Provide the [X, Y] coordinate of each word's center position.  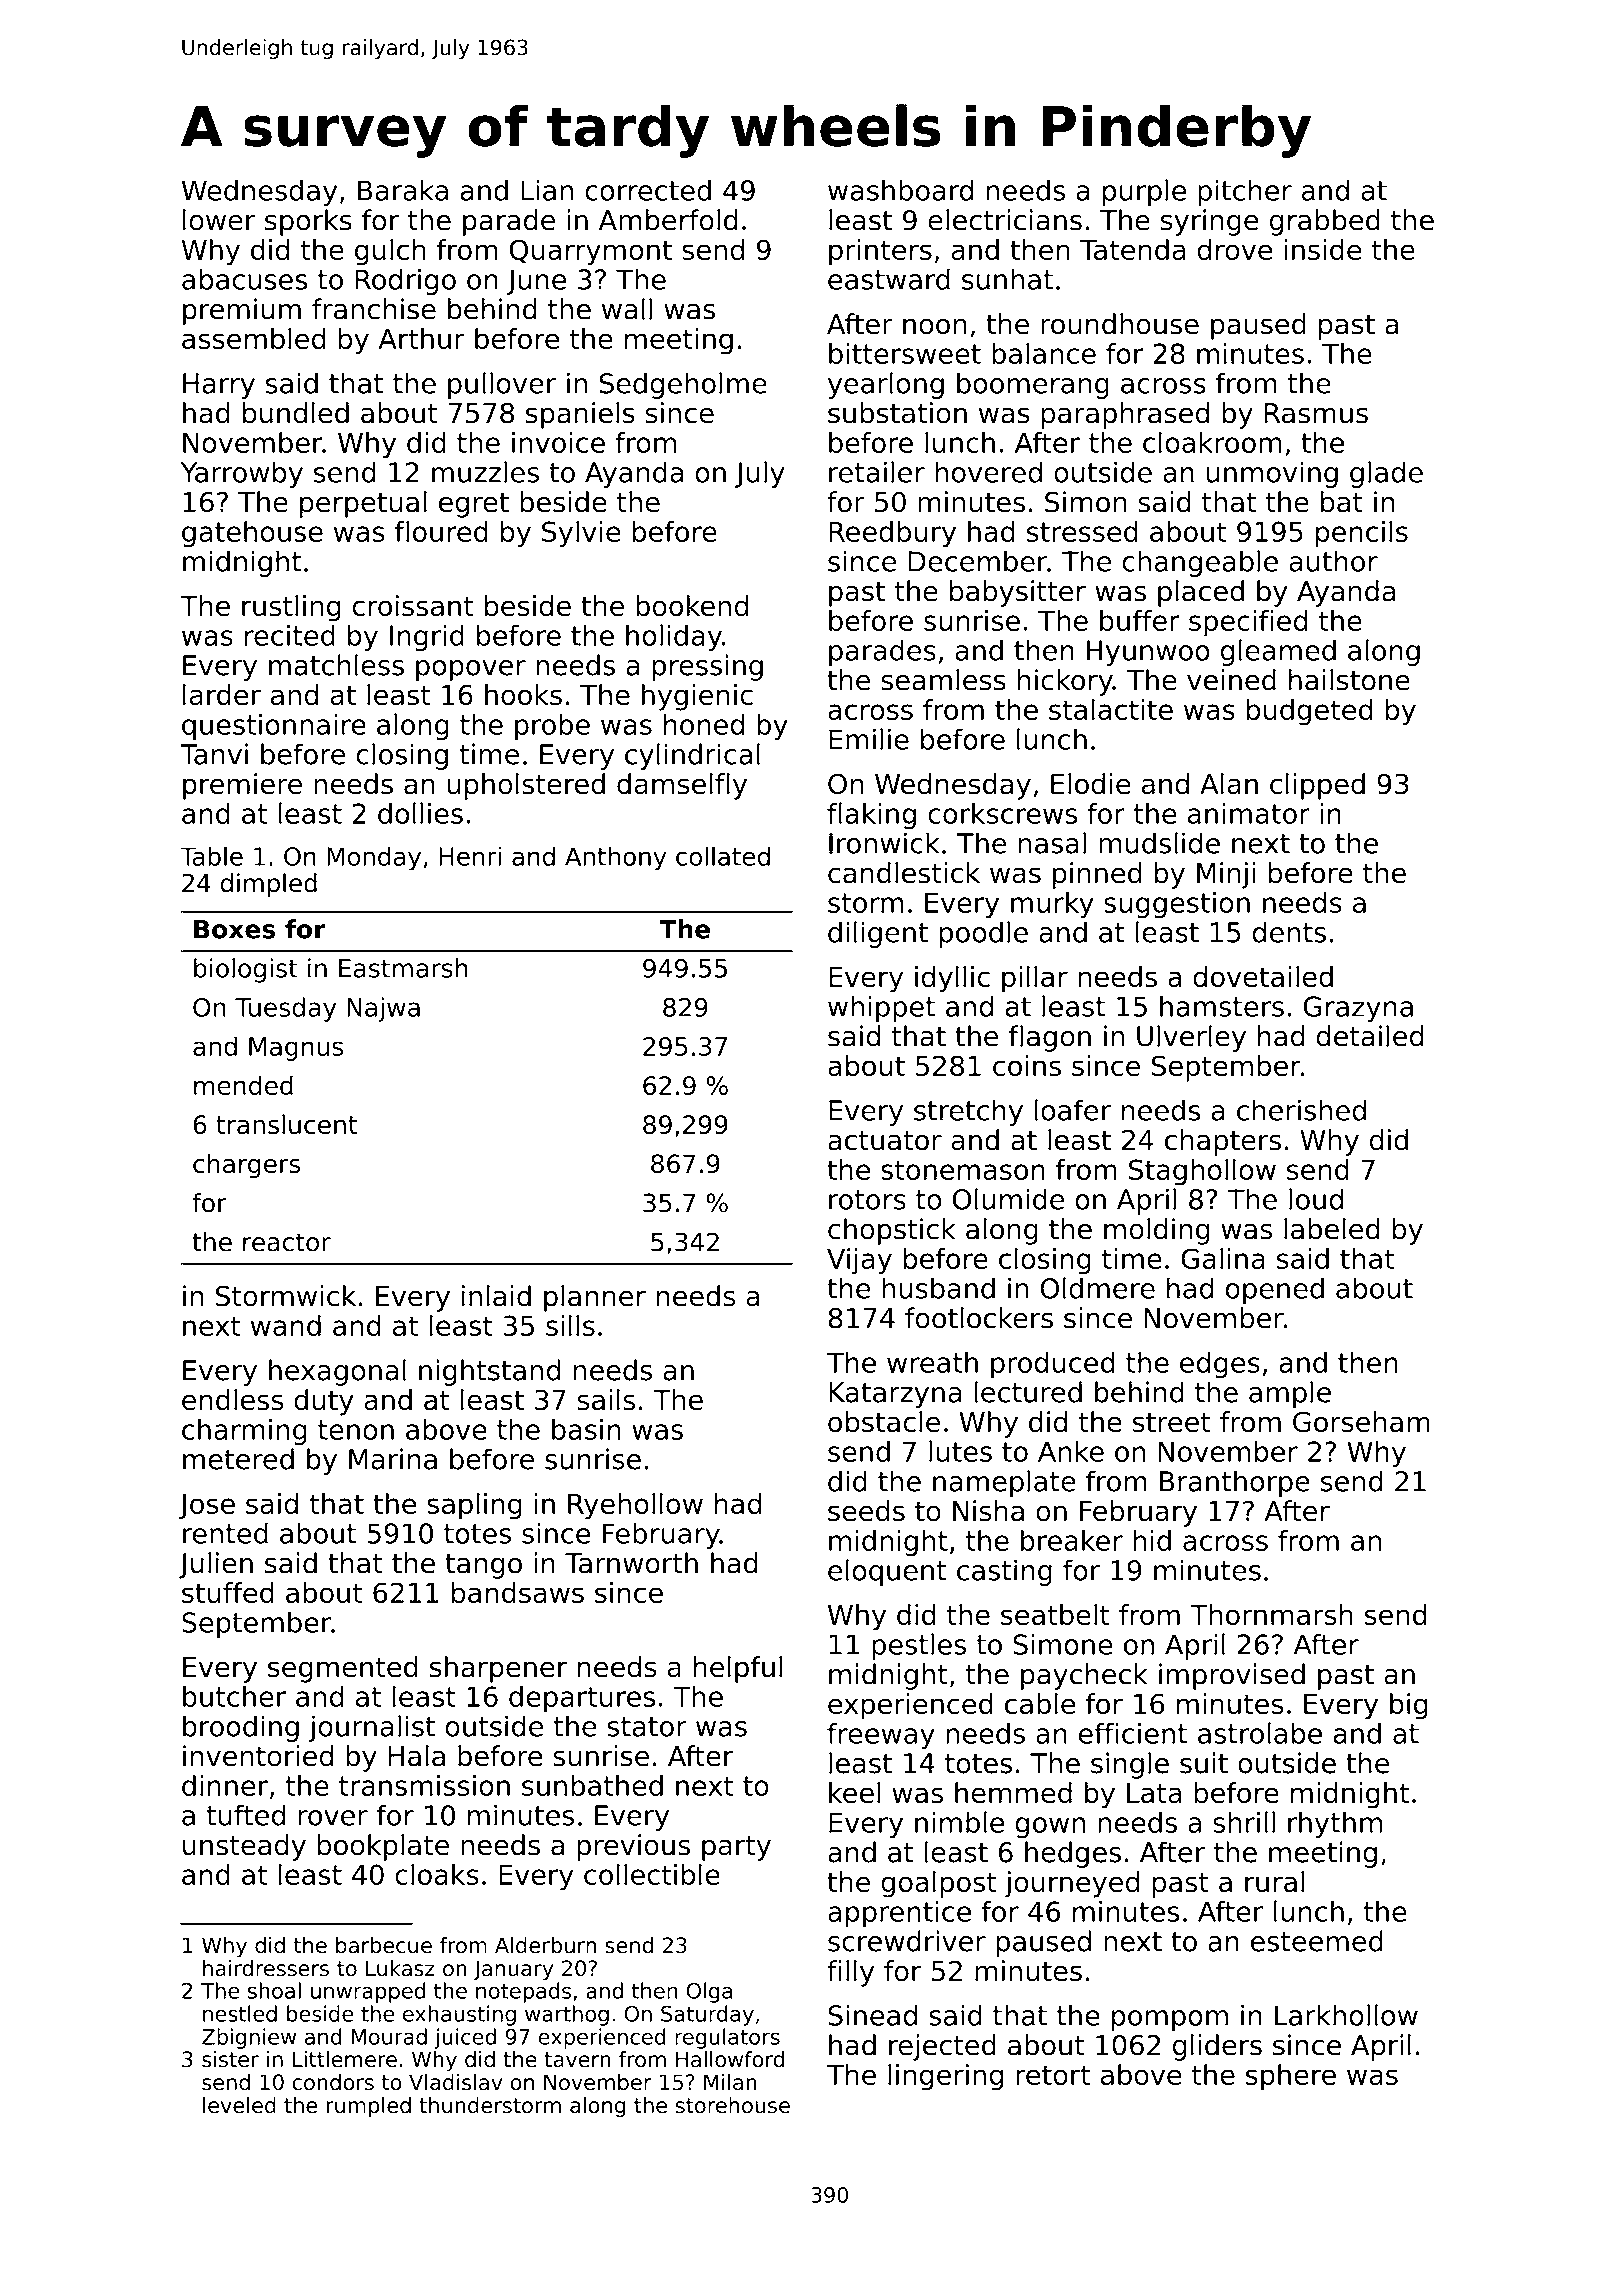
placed [1201, 593]
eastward [889, 279]
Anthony [615, 858]
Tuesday [285, 1009]
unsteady [244, 1847]
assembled [254, 338]
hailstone [1349, 680]
